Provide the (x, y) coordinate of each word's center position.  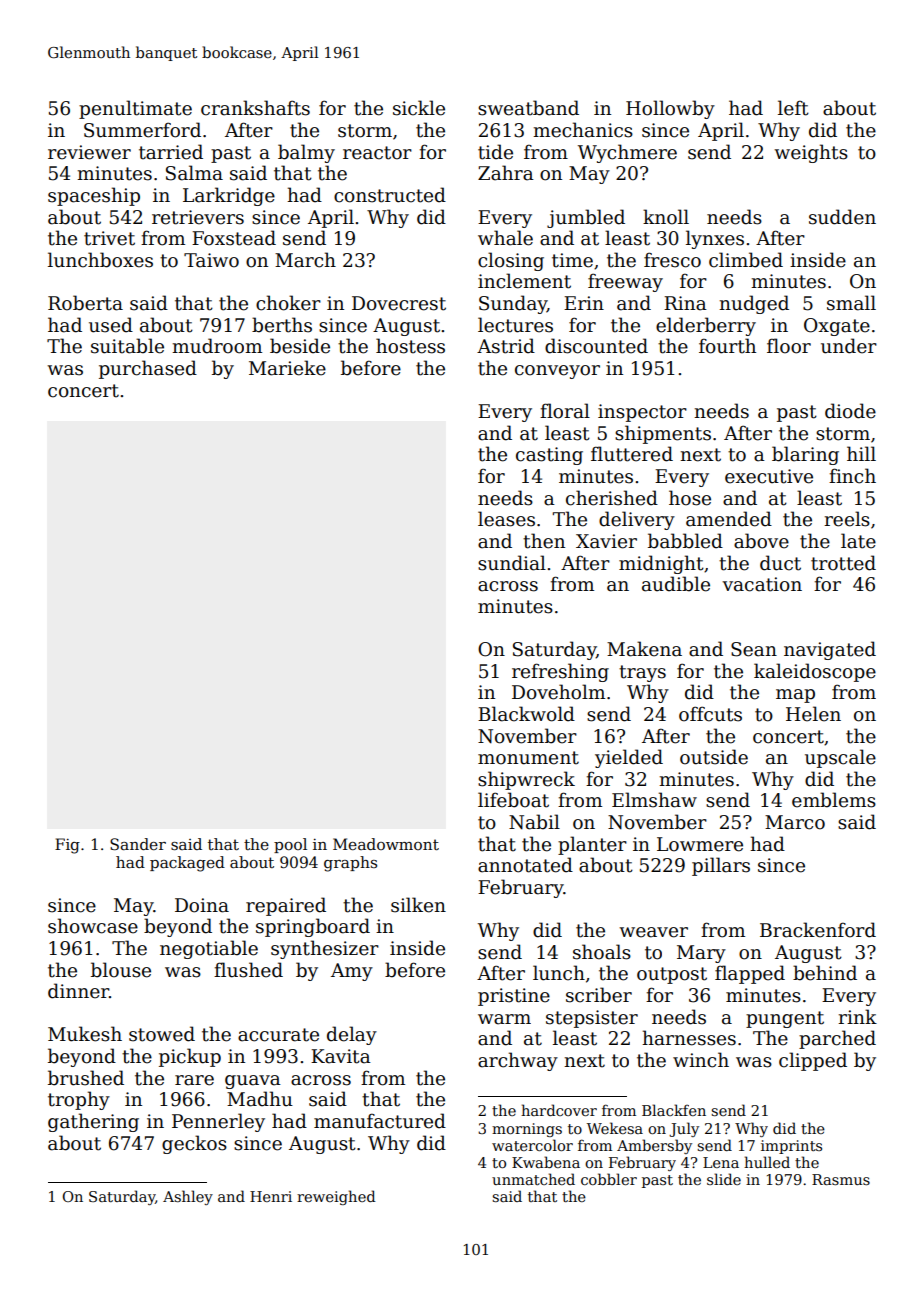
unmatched (533, 1179)
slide (724, 1179)
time (572, 260)
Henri (271, 1196)
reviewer (89, 152)
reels (847, 519)
